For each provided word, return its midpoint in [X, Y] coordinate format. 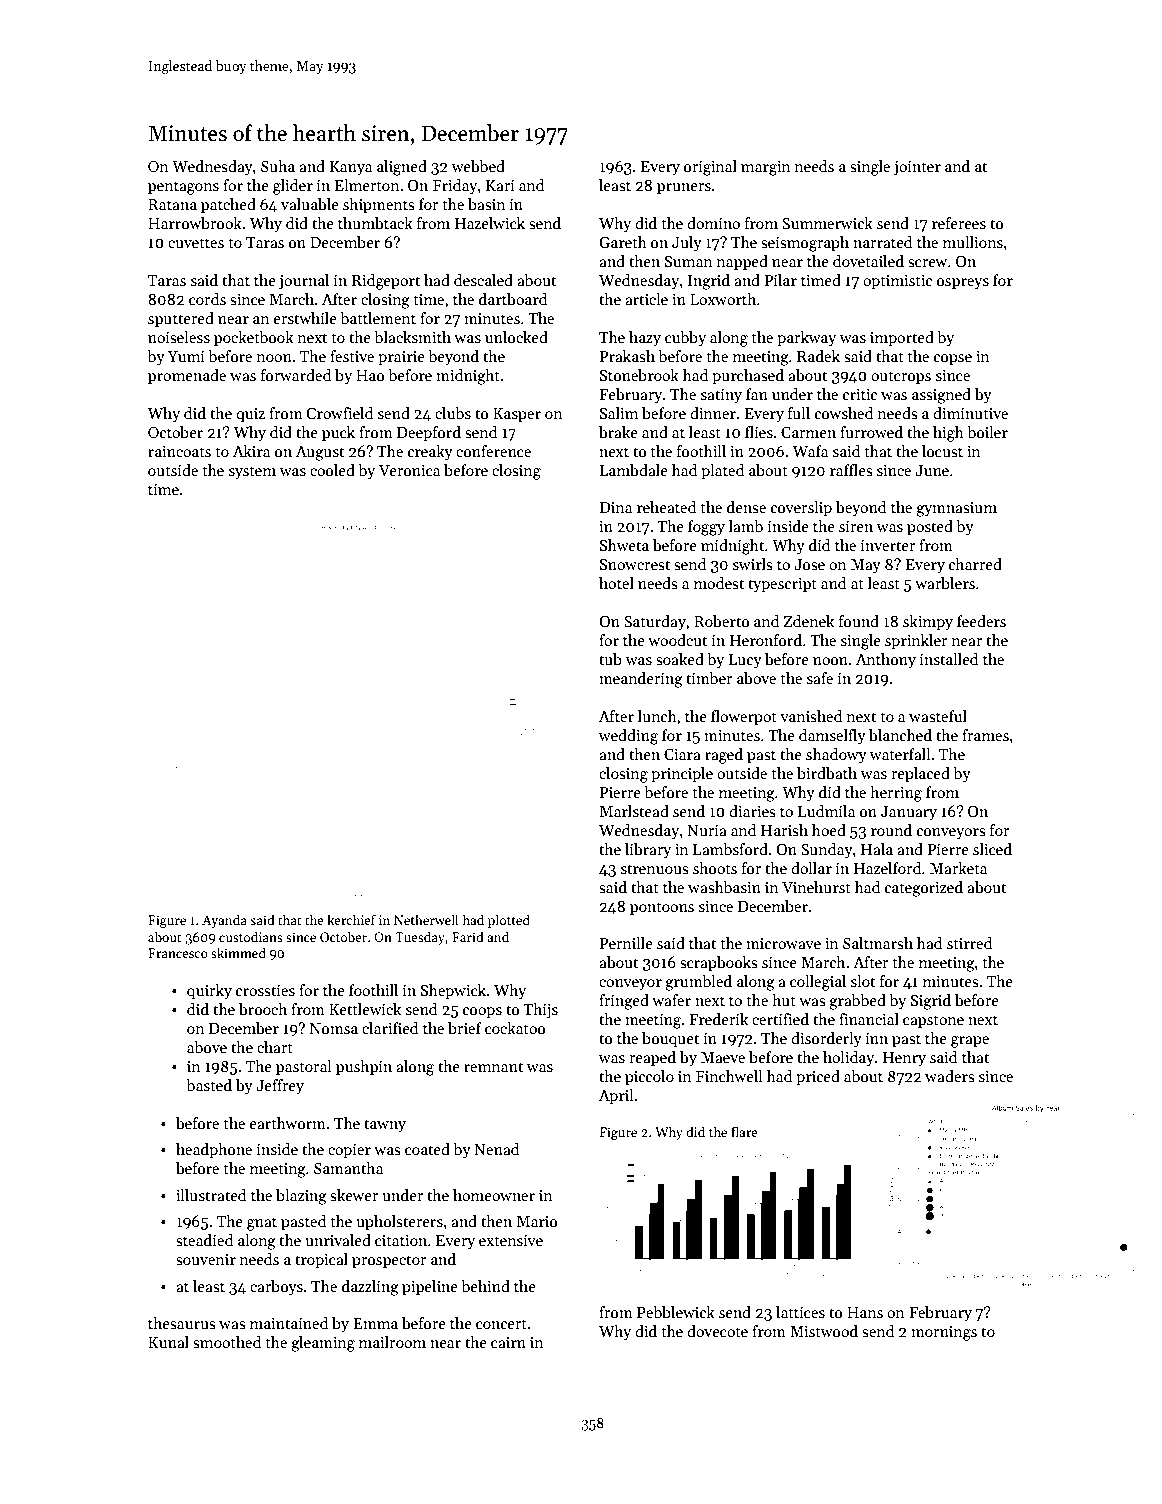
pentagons [183, 188]
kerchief [351, 919]
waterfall [900, 754]
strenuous [654, 869]
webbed [478, 166]
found [859, 621]
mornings [944, 1333]
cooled [332, 470]
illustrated [211, 1195]
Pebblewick [676, 1312]
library [648, 850]
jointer [917, 168]
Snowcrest [635, 564]
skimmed [238, 952]
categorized [924, 889]
